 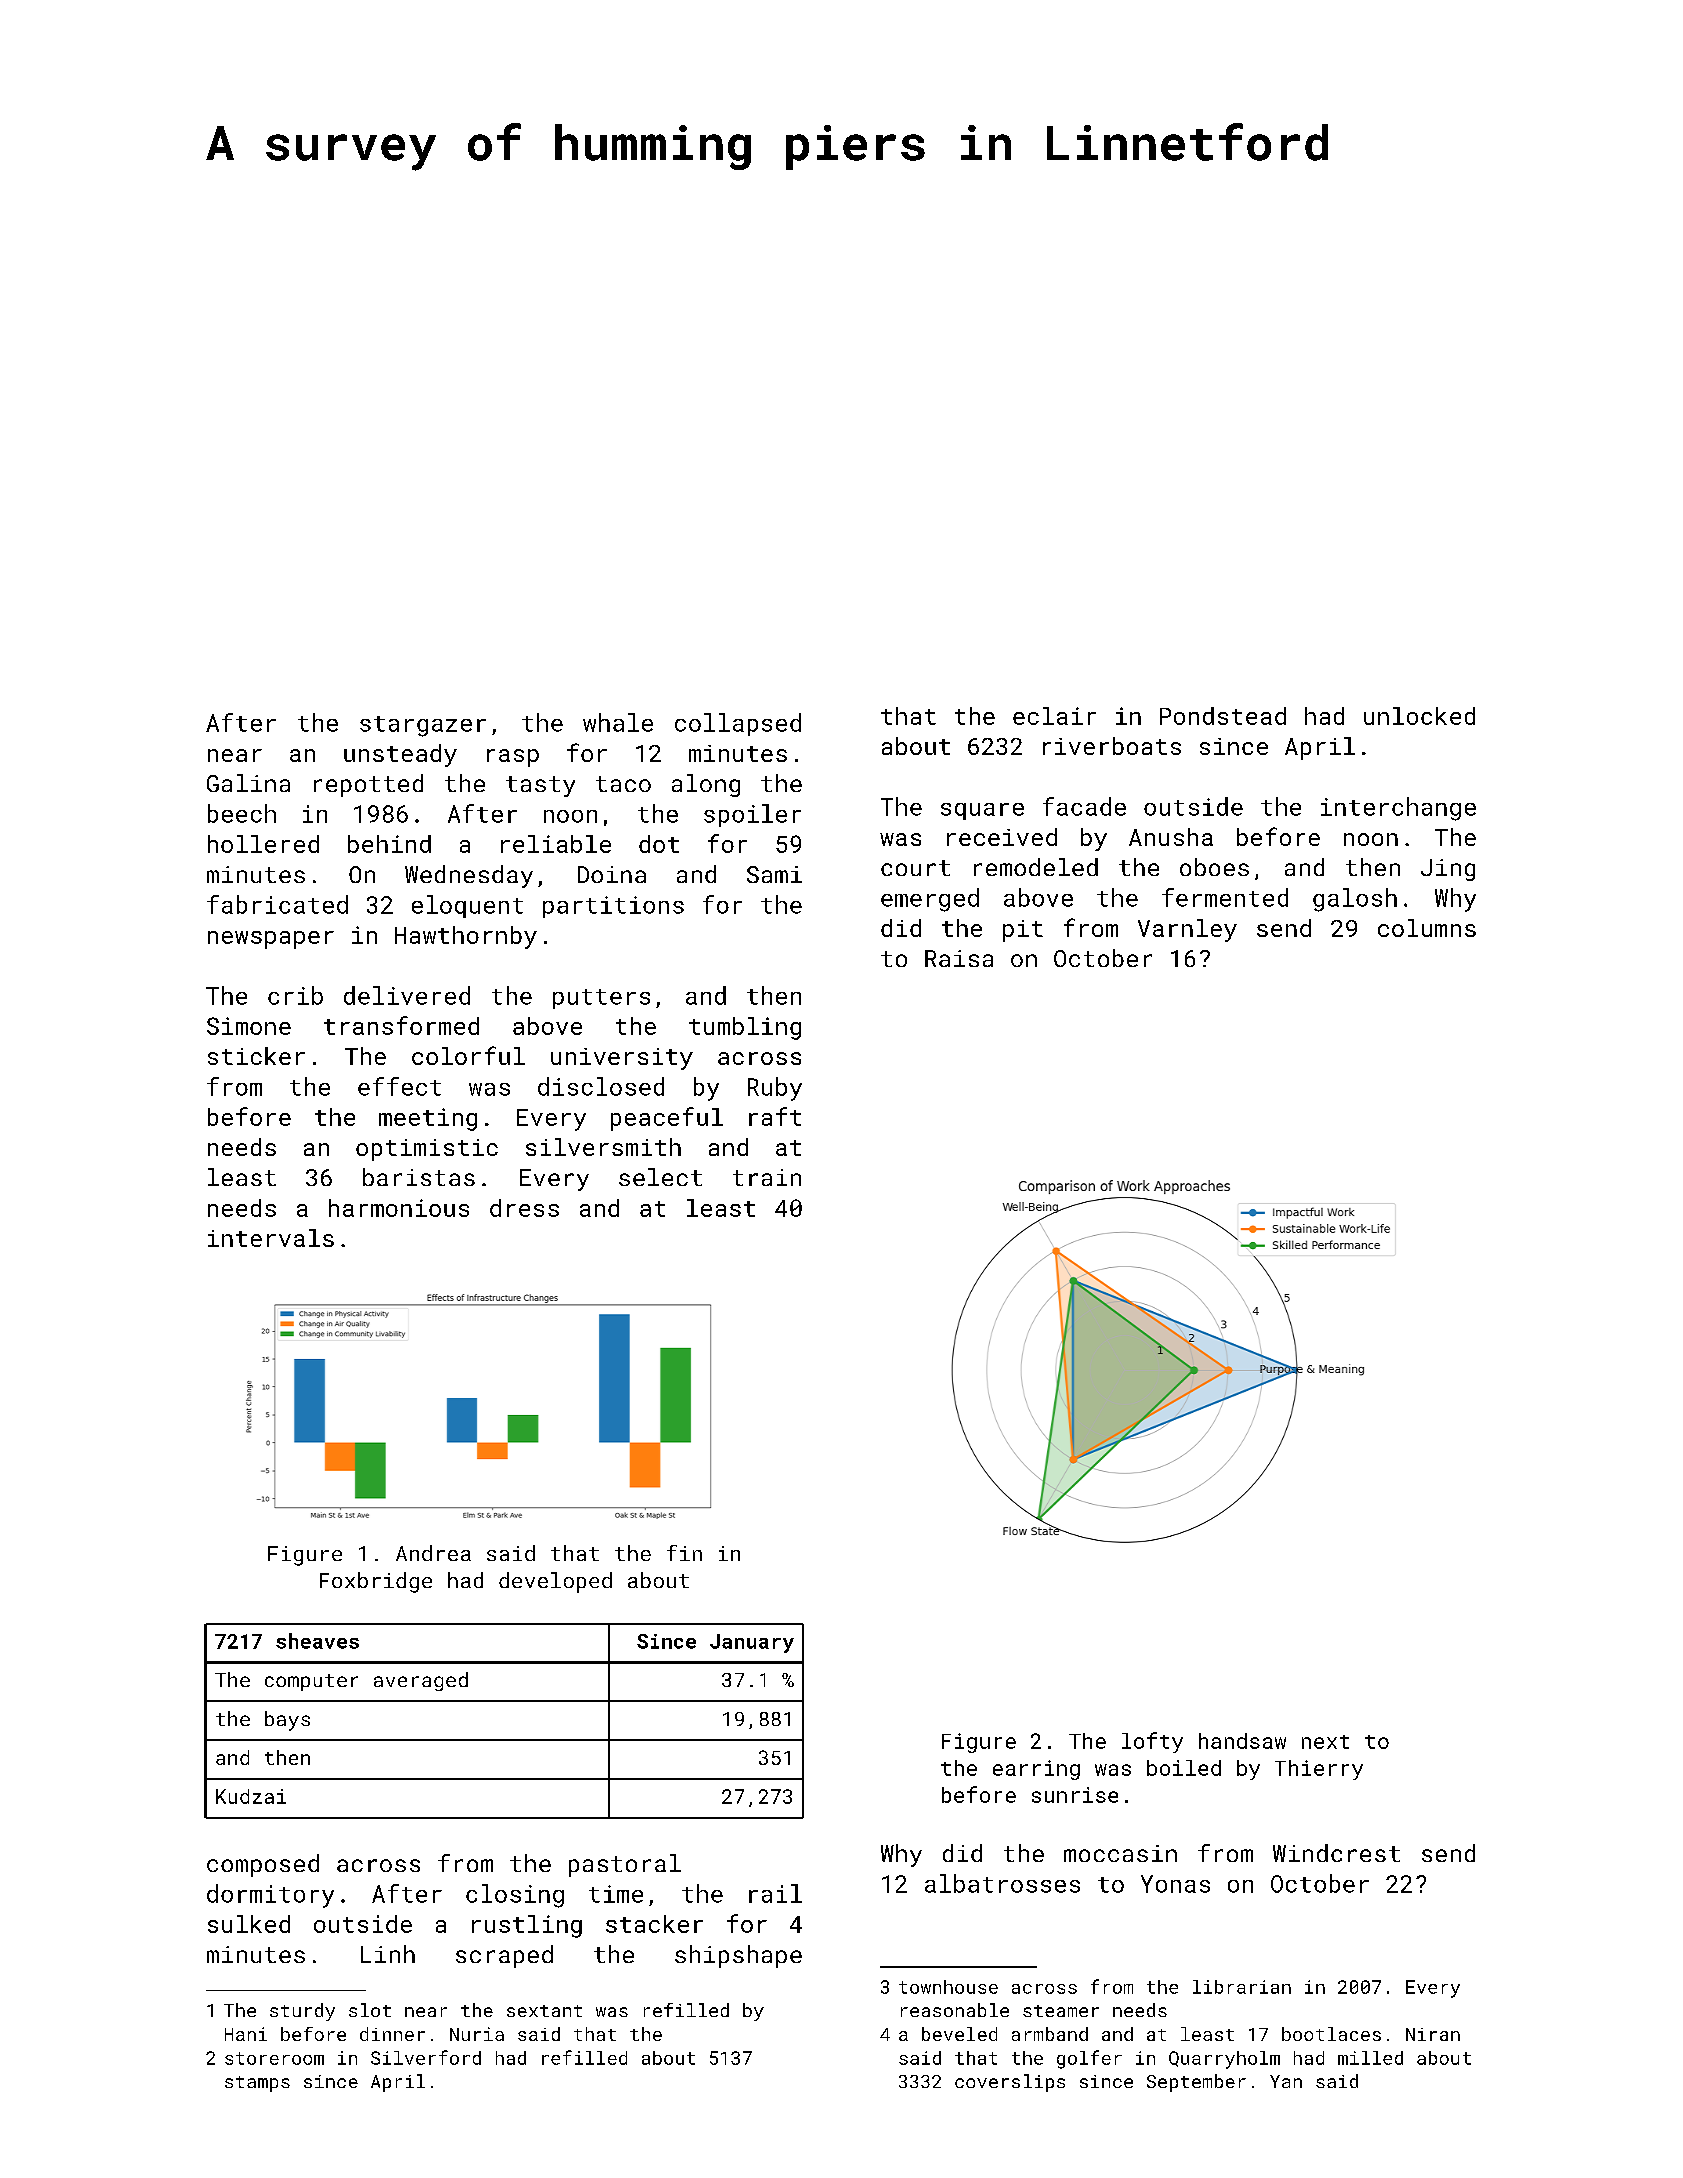 What do you see at coordinates (1419, 716) in the screenshot?
I see `unlocked` at bounding box center [1419, 716].
